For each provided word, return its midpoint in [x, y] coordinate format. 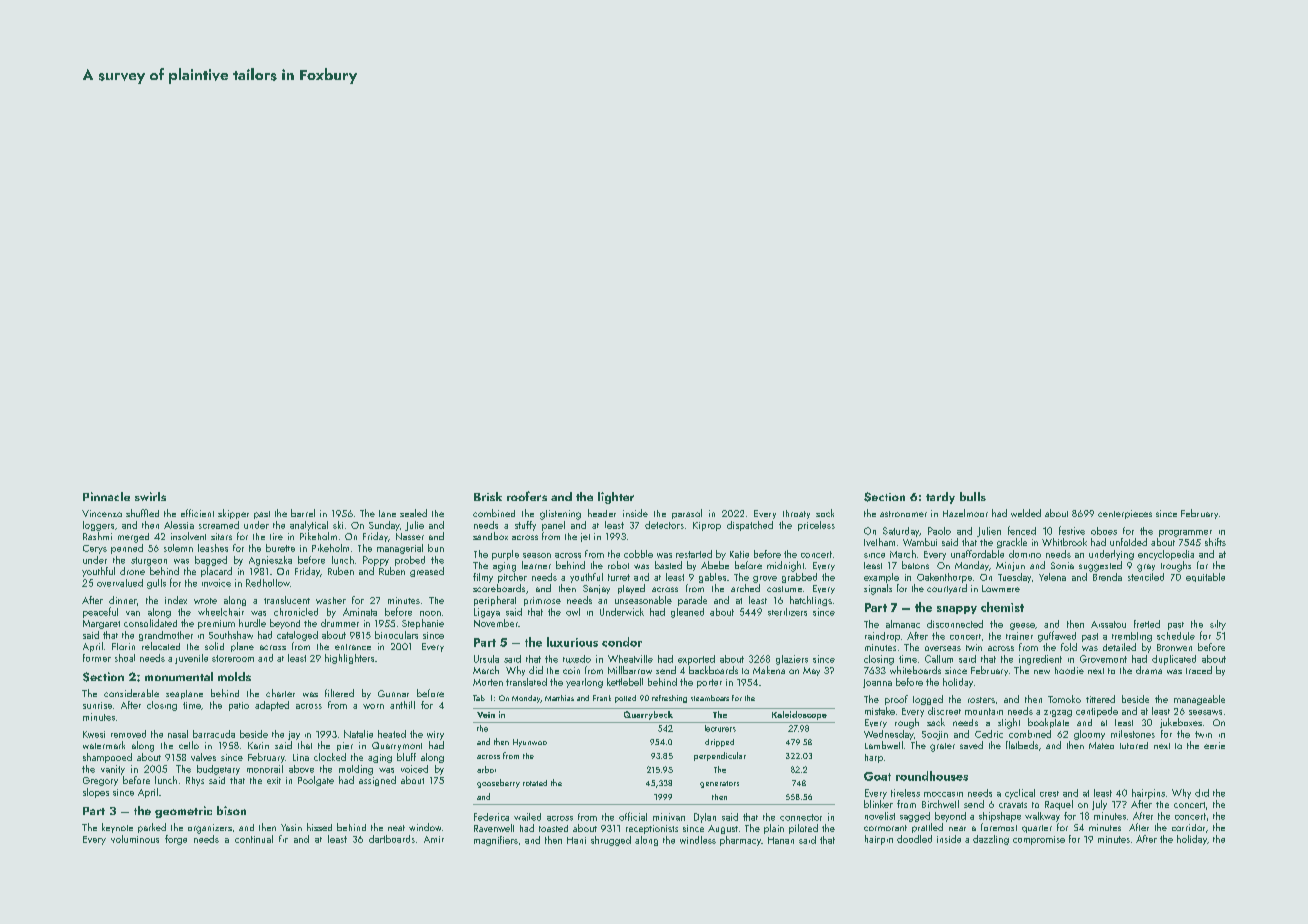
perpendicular [720, 756]
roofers [527, 496]
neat [396, 828]
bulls [973, 496]
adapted [272, 706]
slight [1009, 723]
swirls [150, 496]
